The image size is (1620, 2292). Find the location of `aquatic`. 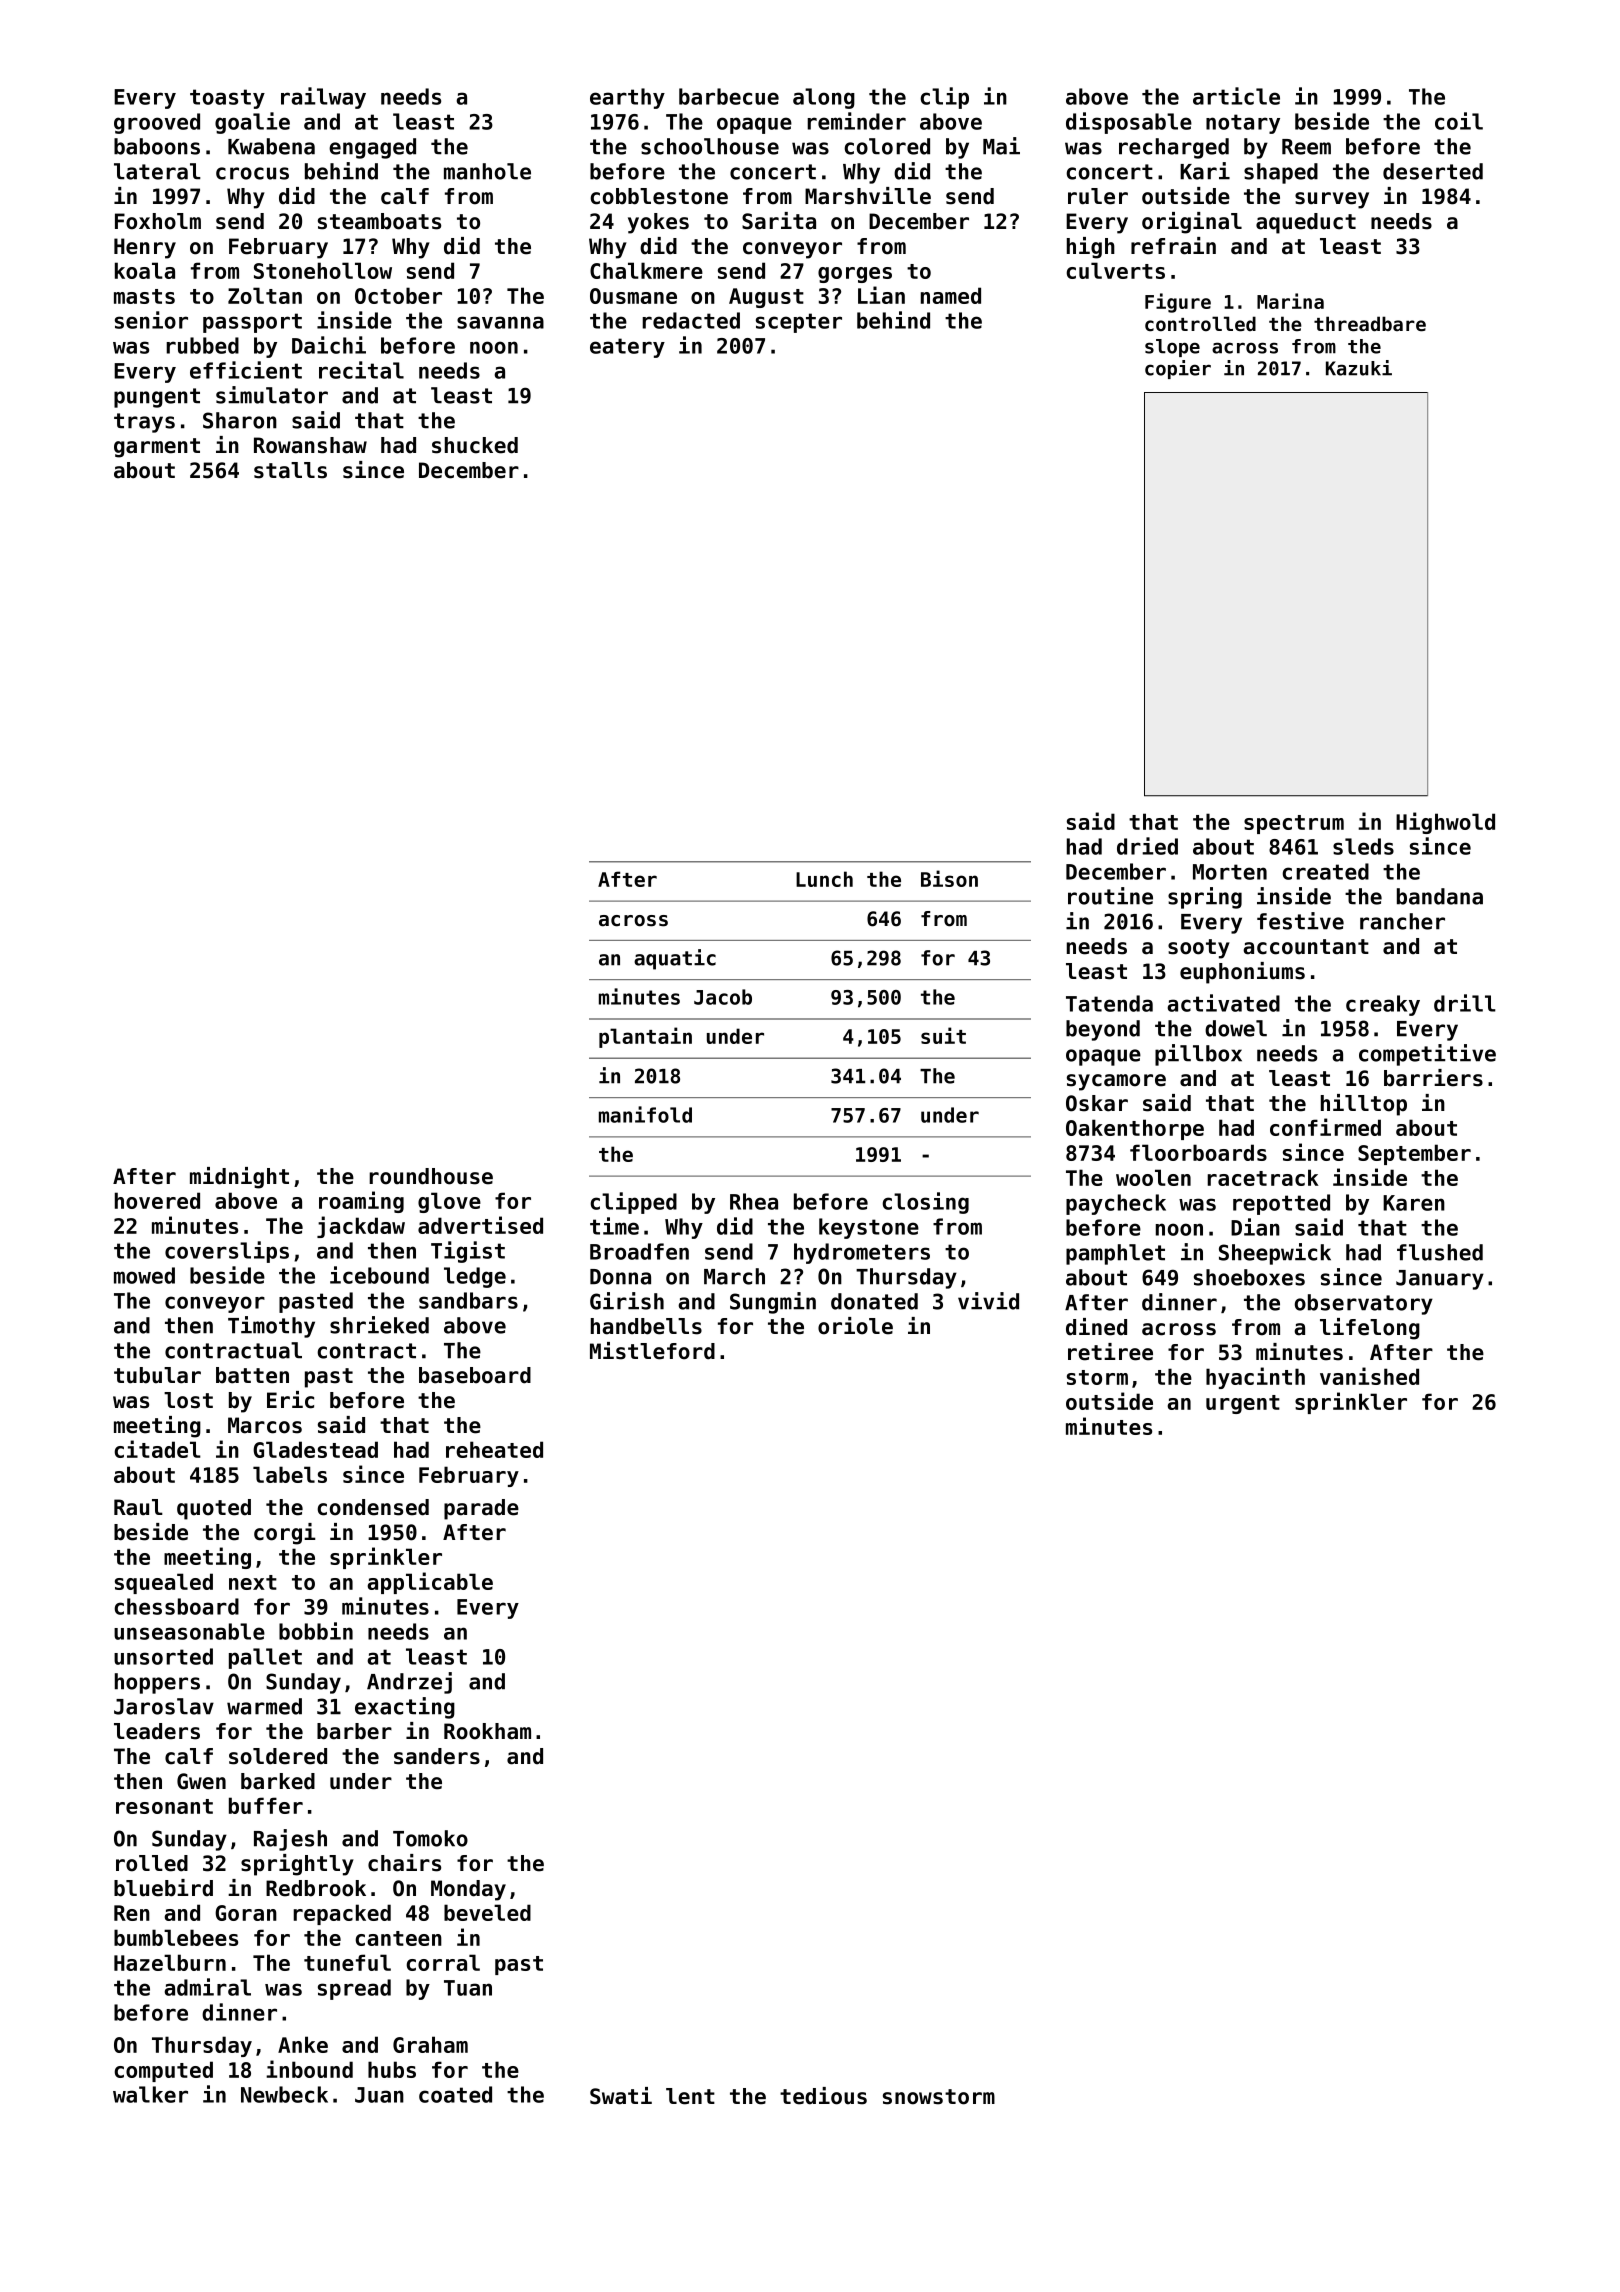

aquatic is located at coordinates (675, 959).
